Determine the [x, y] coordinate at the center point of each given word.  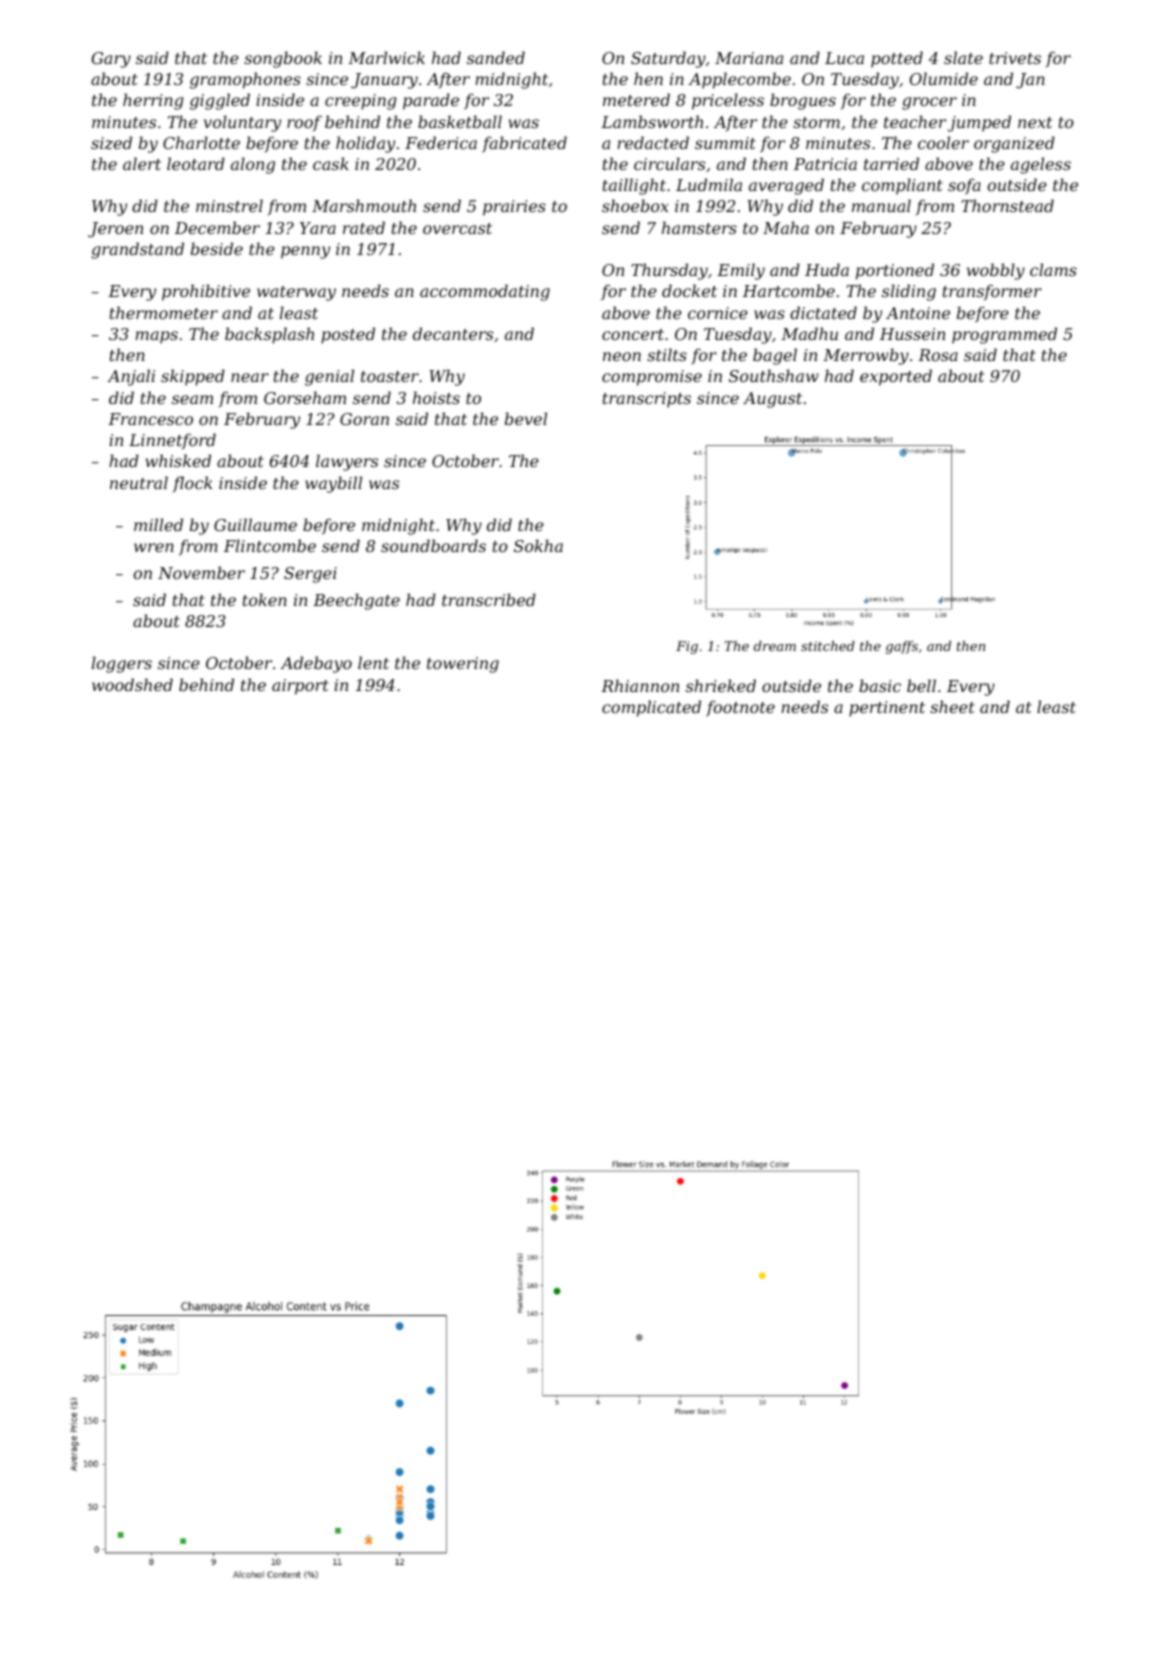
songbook [283, 59]
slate [963, 57]
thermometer [164, 312]
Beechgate [356, 601]
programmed [1004, 335]
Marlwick [386, 57]
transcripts [647, 400]
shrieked [721, 685]
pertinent [887, 709]
